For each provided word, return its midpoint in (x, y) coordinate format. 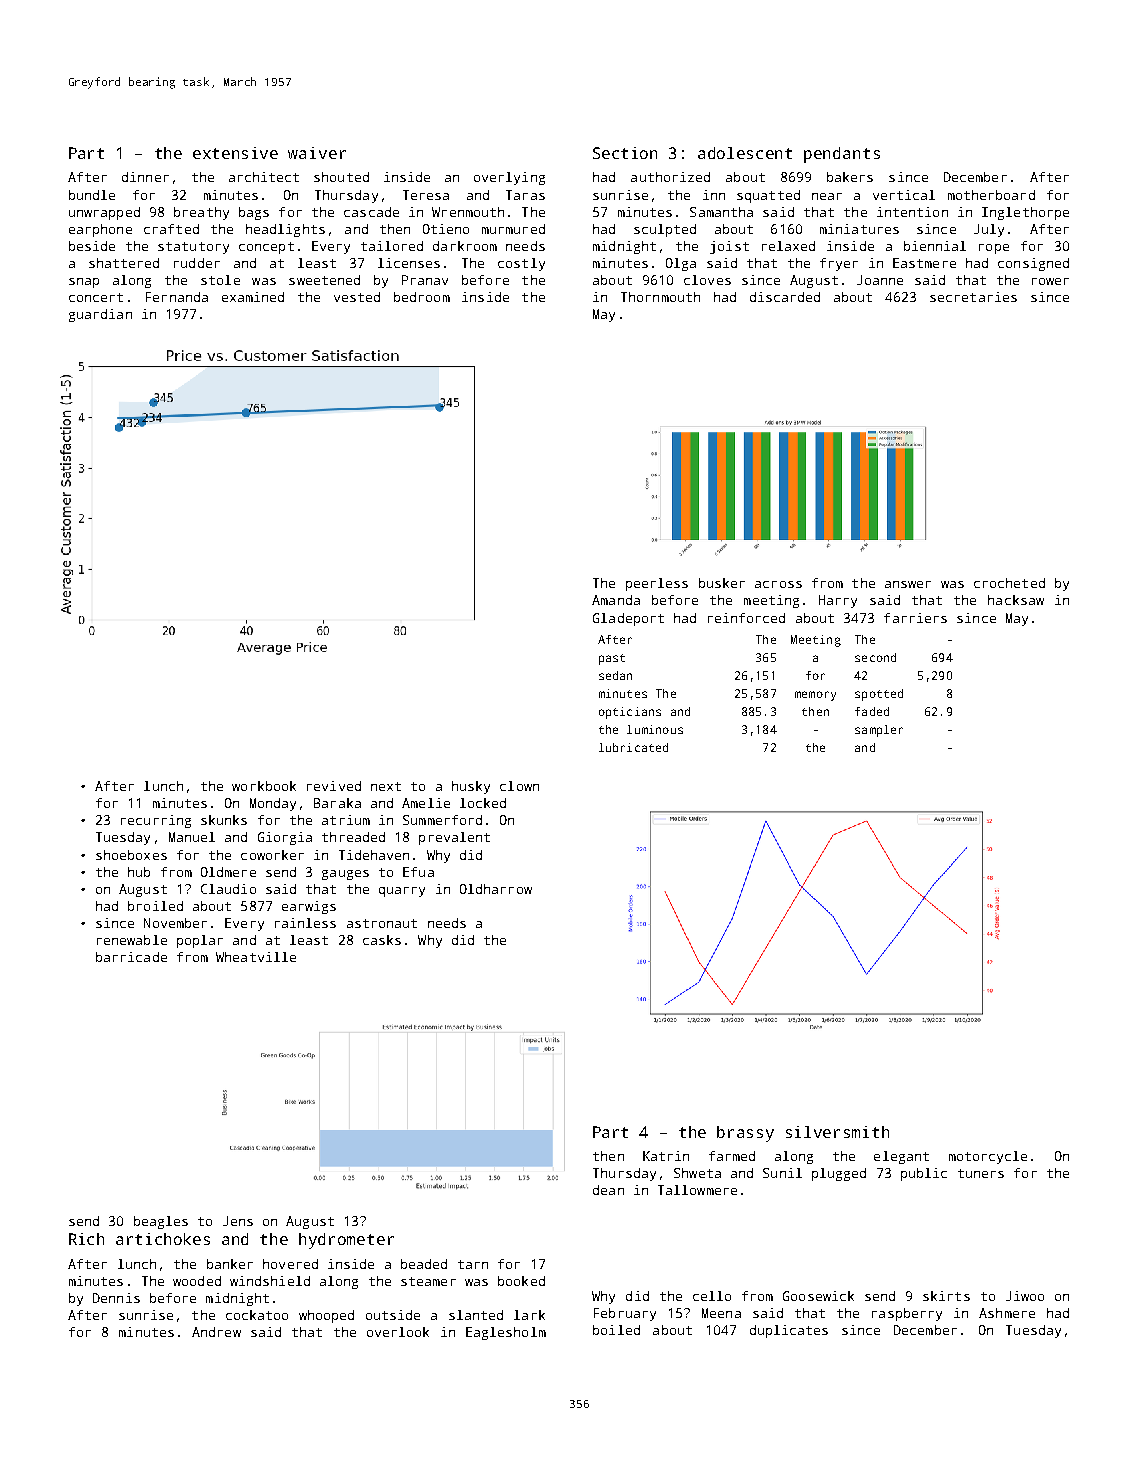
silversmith (837, 1132)
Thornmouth (660, 297)
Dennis (116, 1298)
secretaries (973, 297)
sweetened (324, 280)
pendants (842, 155)
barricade (131, 957)
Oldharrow (496, 889)
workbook (264, 786)
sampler (879, 731)
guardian (100, 315)
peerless (657, 584)
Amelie (426, 803)
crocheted (1009, 583)
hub (139, 872)
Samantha (721, 212)
